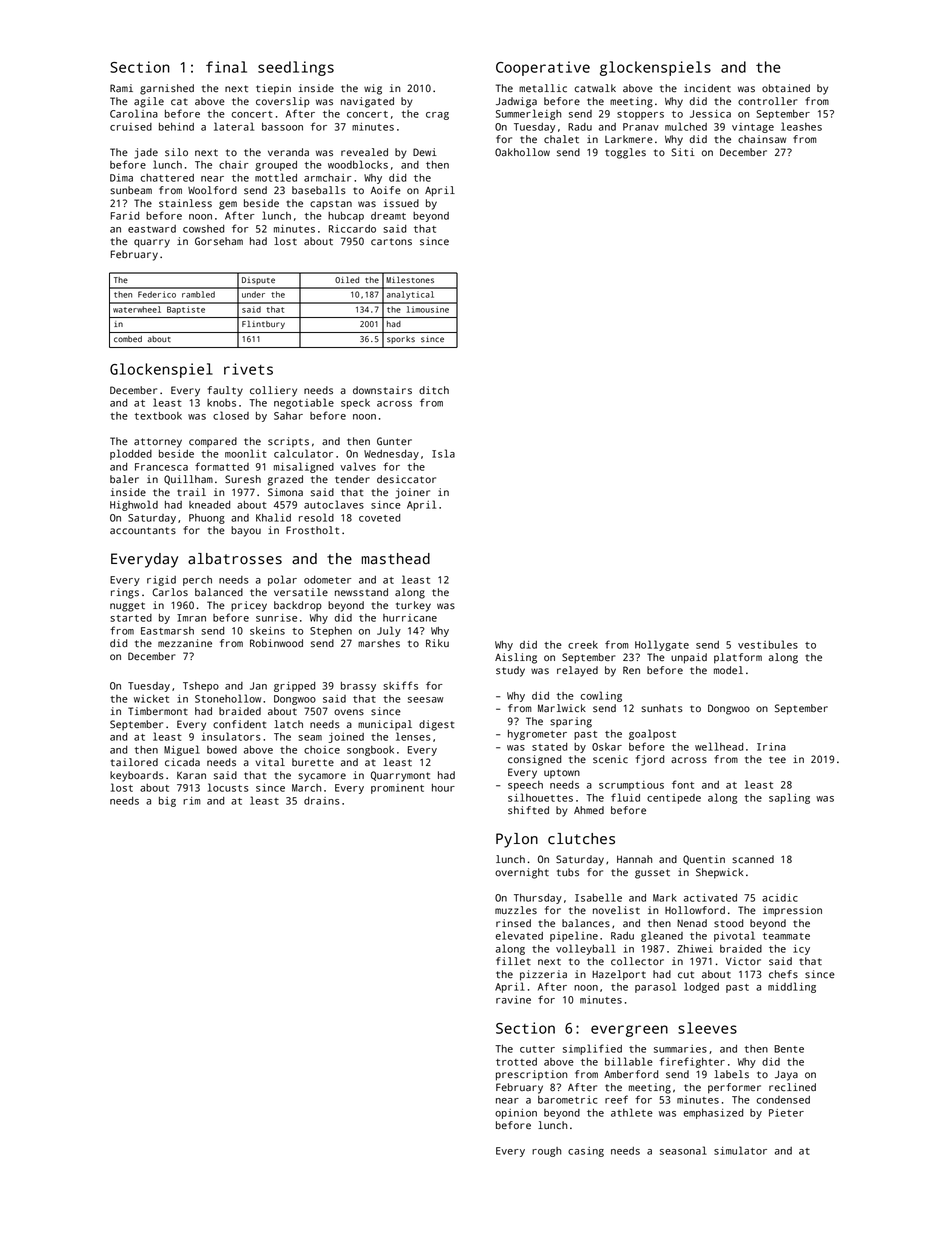  What do you see at coordinates (143, 531) in the screenshot?
I see `accountants` at bounding box center [143, 531].
